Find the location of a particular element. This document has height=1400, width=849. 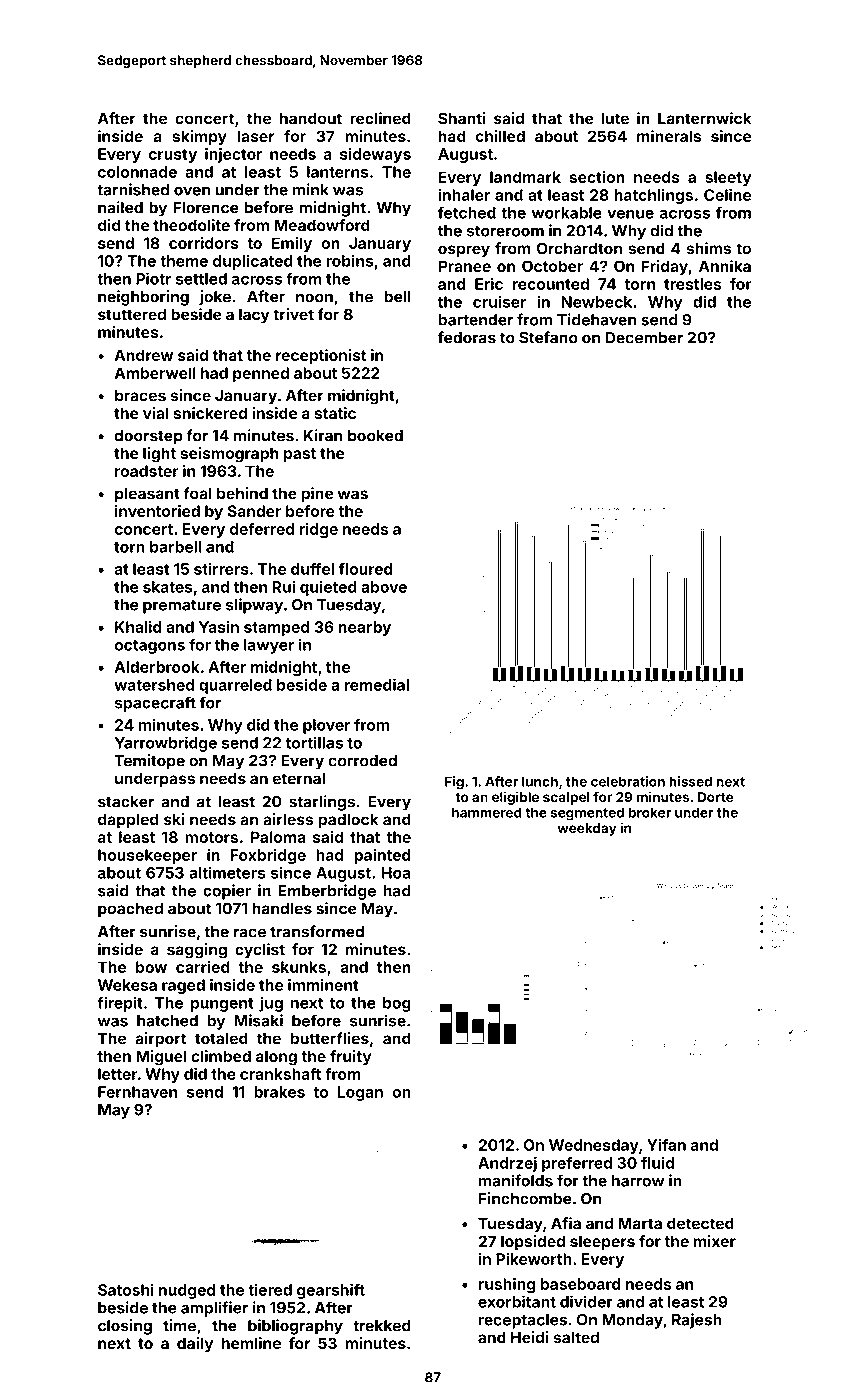

robins is located at coordinates (349, 260).
